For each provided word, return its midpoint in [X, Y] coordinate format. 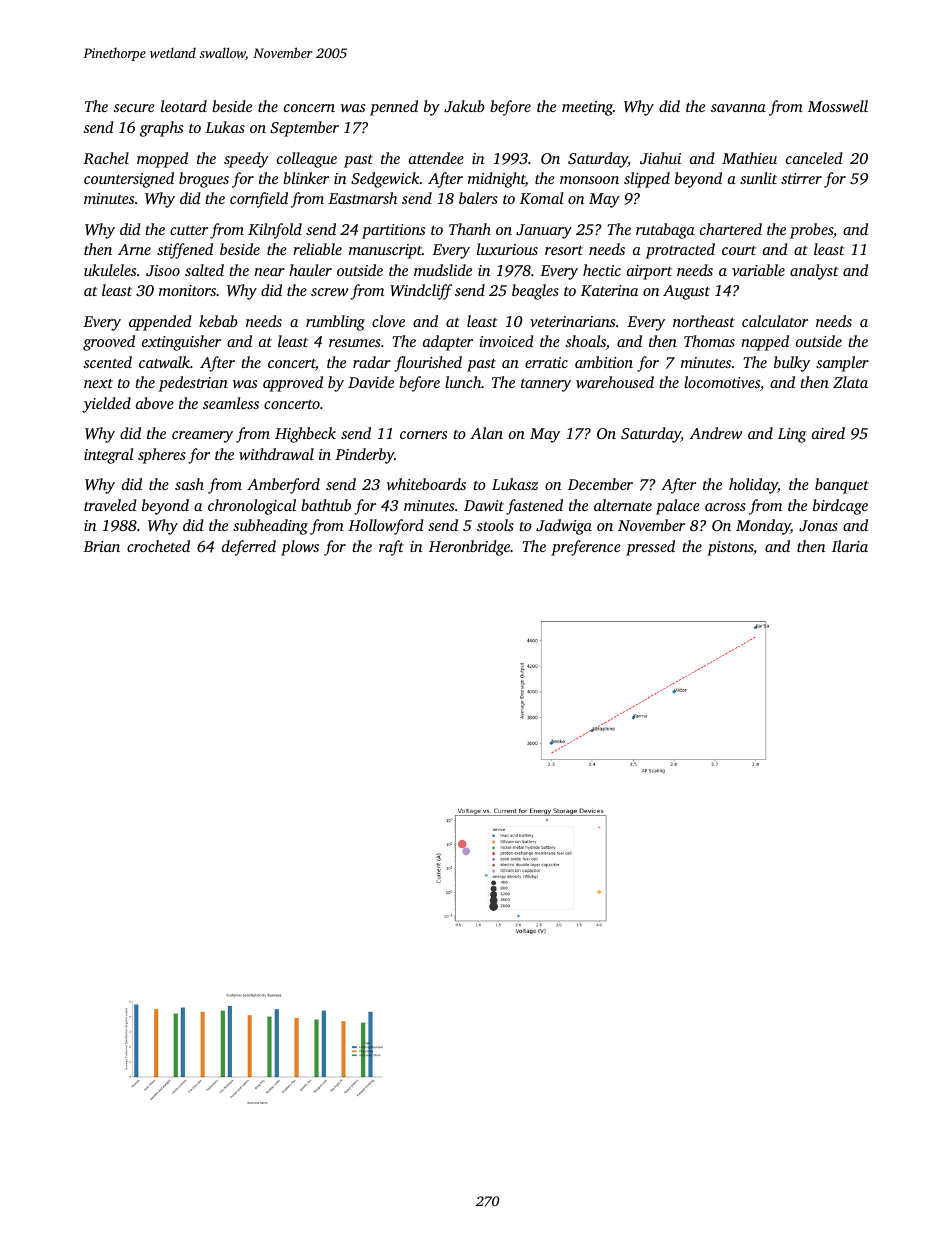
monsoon [589, 180]
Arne [134, 249]
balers [478, 198]
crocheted [158, 546]
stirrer [801, 178]
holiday [753, 486]
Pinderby [364, 456]
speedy [246, 160]
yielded [106, 405]
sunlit [758, 178]
